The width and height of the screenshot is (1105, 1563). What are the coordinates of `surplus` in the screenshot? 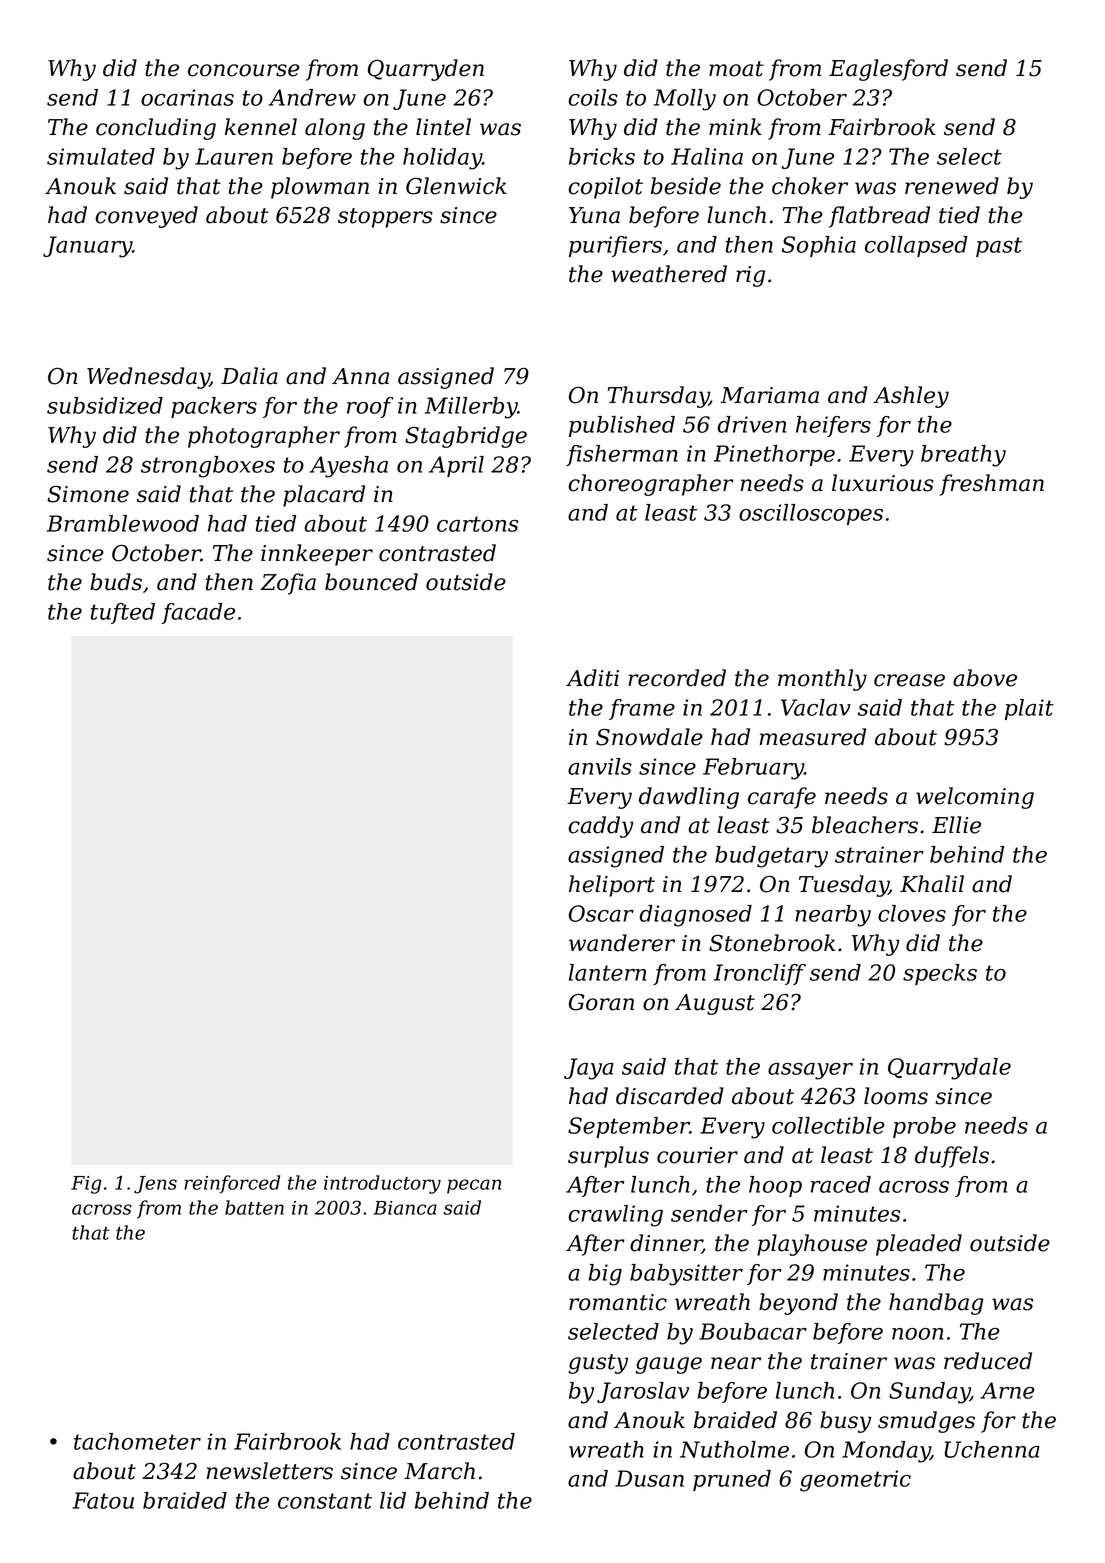 It's located at (608, 1157).
